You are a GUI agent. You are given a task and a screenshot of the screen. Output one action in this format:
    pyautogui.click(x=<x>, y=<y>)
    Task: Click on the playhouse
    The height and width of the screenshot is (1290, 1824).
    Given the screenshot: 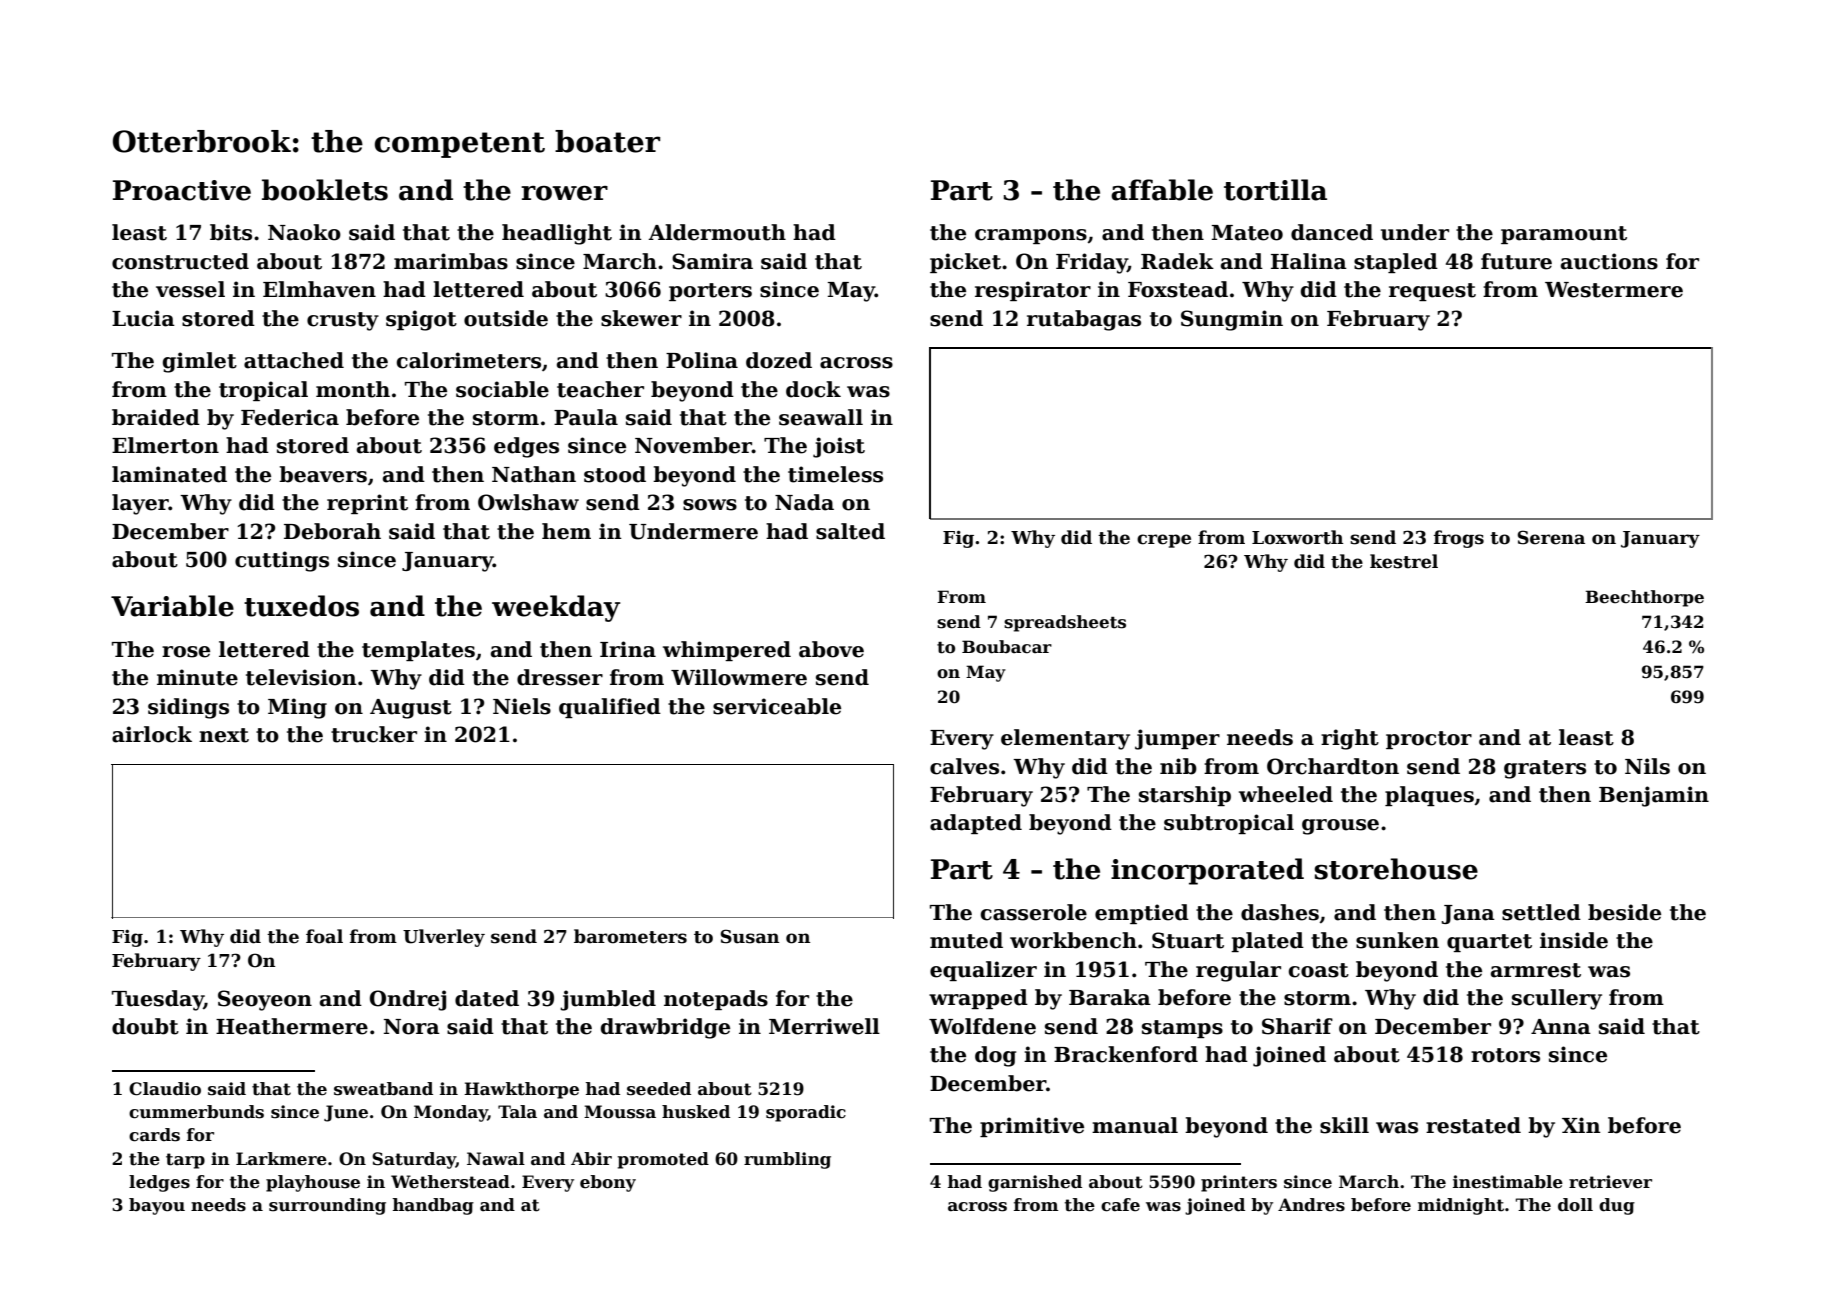 What is the action you would take?
    pyautogui.click(x=313, y=1183)
